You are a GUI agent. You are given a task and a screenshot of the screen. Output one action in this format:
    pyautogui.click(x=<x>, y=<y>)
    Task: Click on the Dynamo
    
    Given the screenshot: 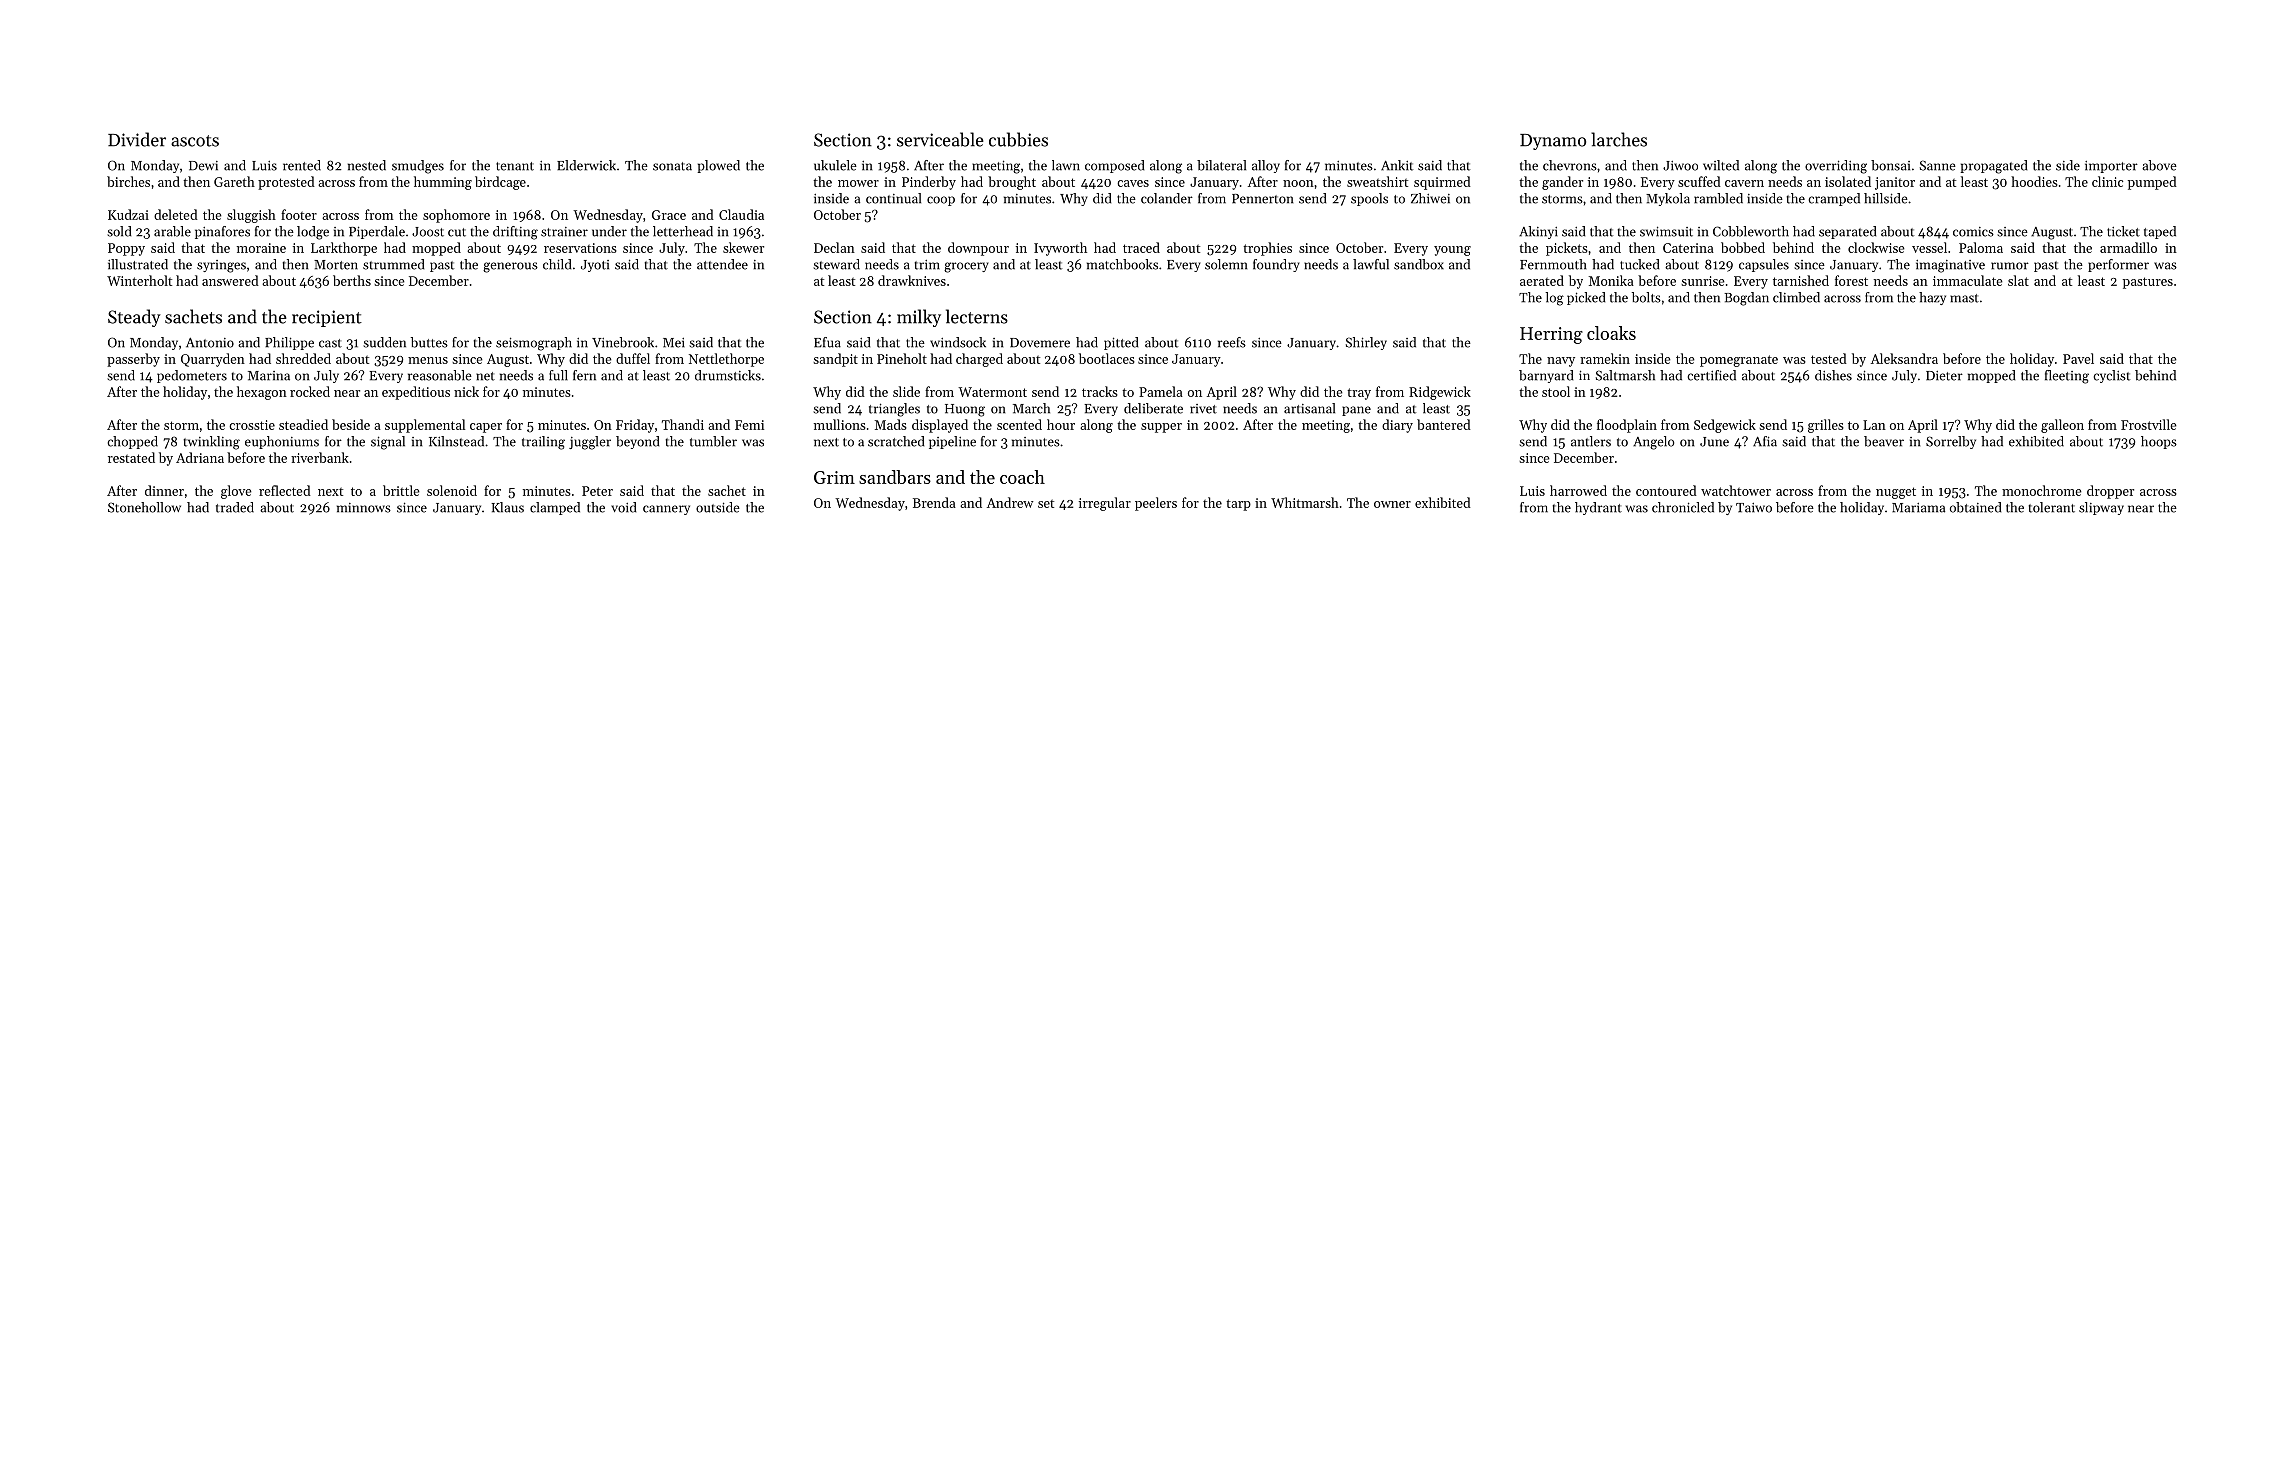 What is the action you would take?
    pyautogui.click(x=1553, y=142)
